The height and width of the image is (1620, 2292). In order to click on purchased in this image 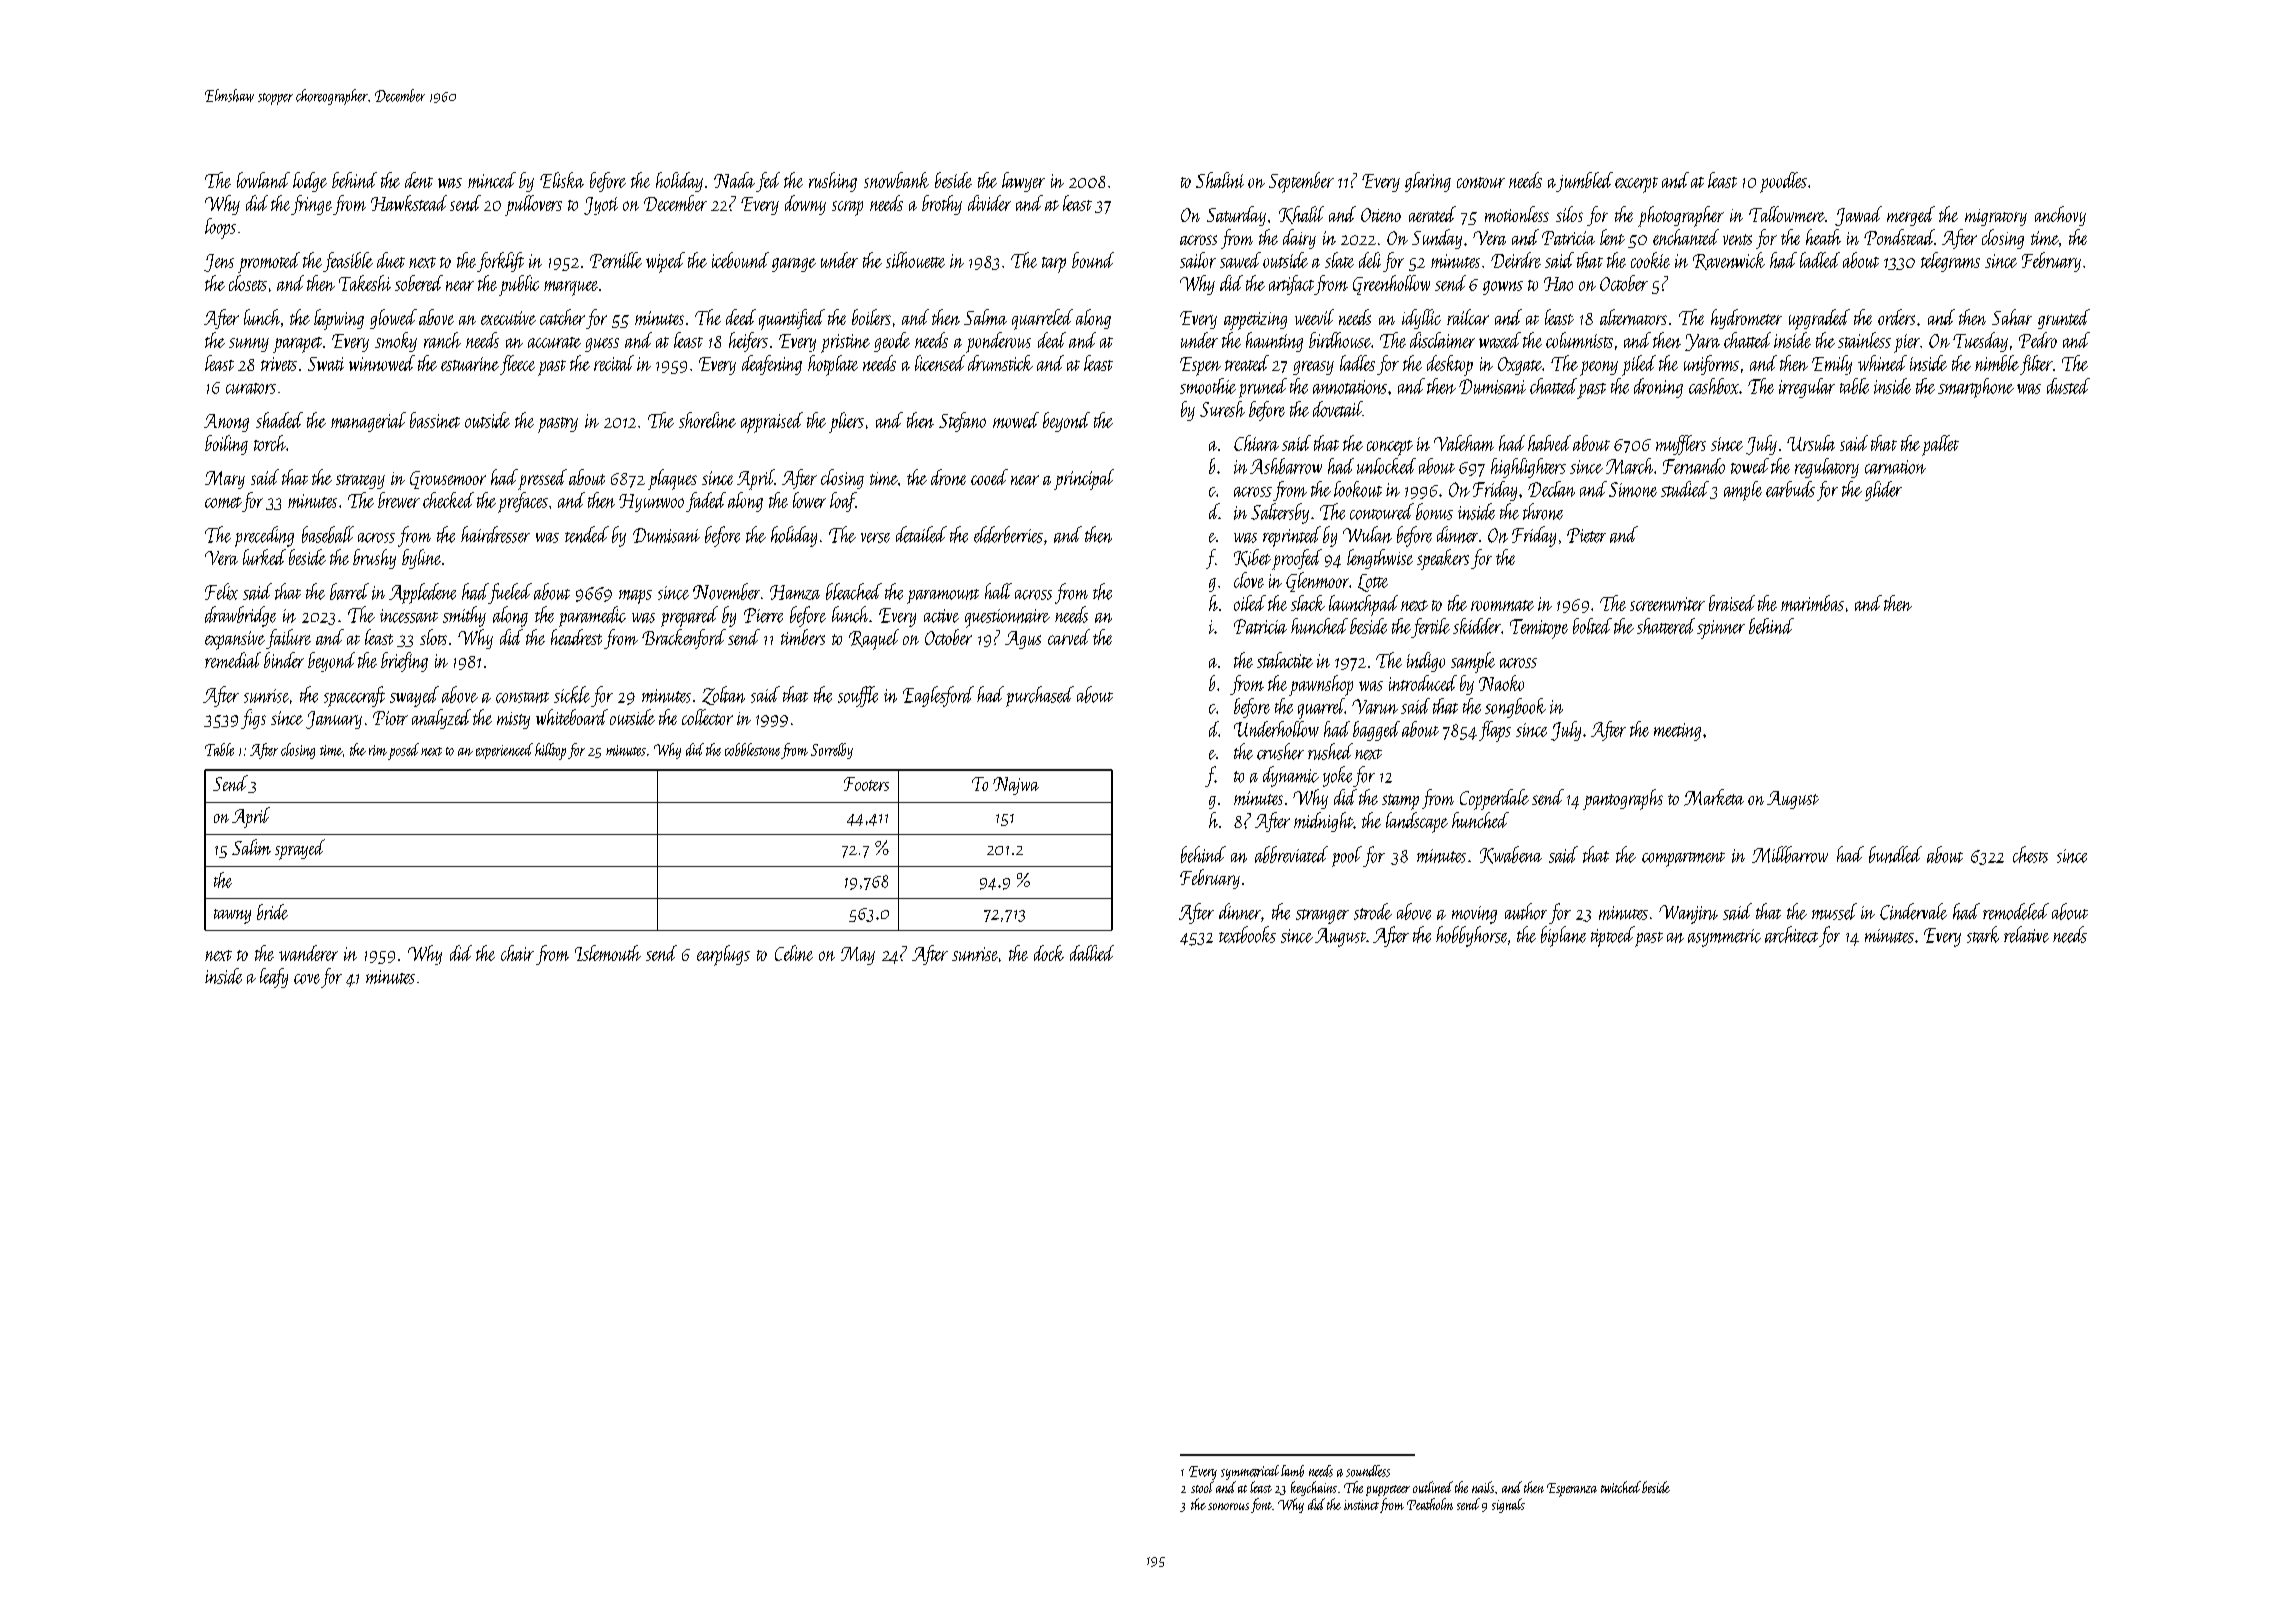, I will do `click(1040, 696)`.
